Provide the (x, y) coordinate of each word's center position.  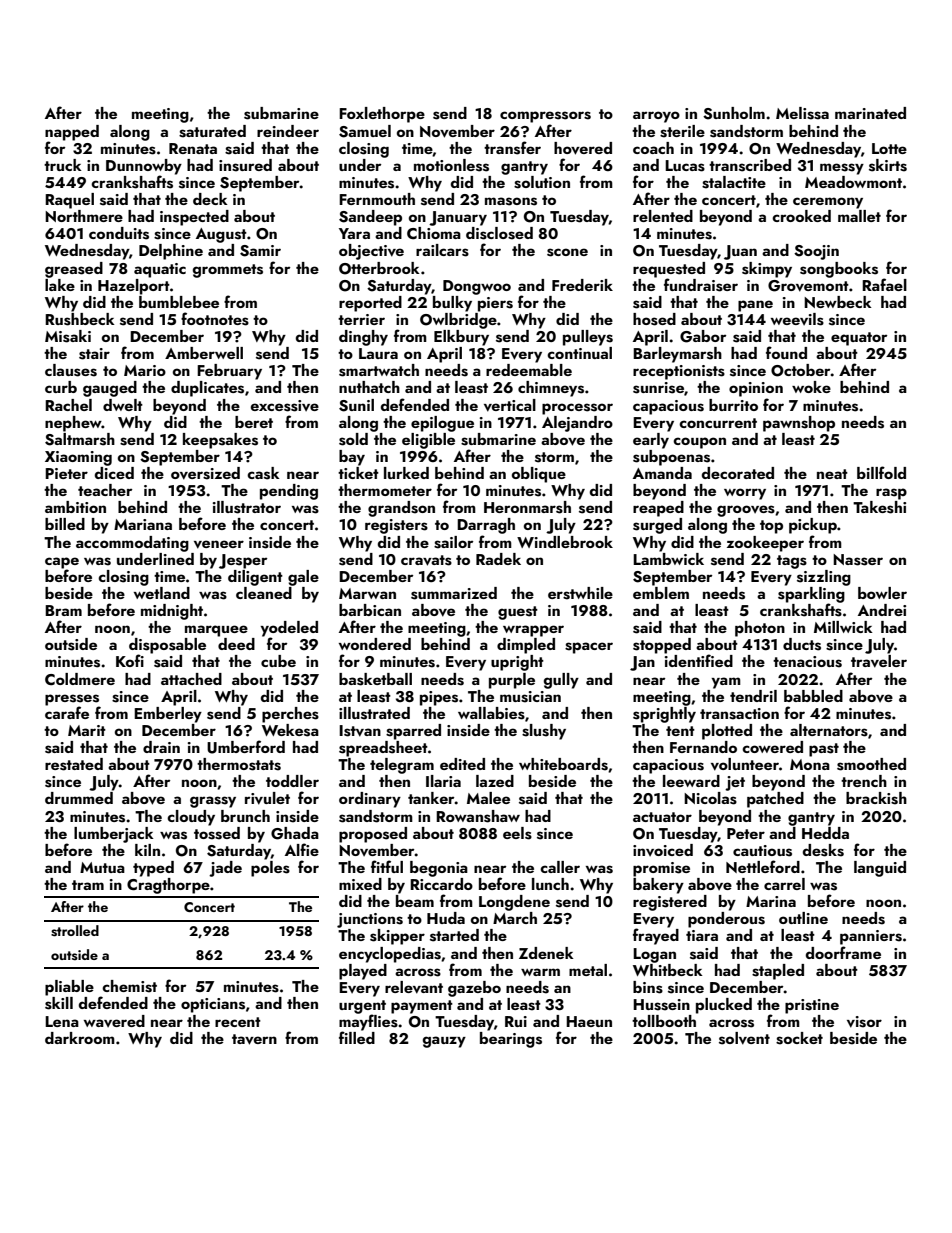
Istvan (360, 731)
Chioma (434, 233)
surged (657, 526)
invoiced (663, 850)
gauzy (444, 1042)
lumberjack (114, 835)
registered (670, 903)
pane (755, 306)
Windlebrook (565, 542)
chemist (129, 986)
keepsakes (220, 441)
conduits (119, 233)
